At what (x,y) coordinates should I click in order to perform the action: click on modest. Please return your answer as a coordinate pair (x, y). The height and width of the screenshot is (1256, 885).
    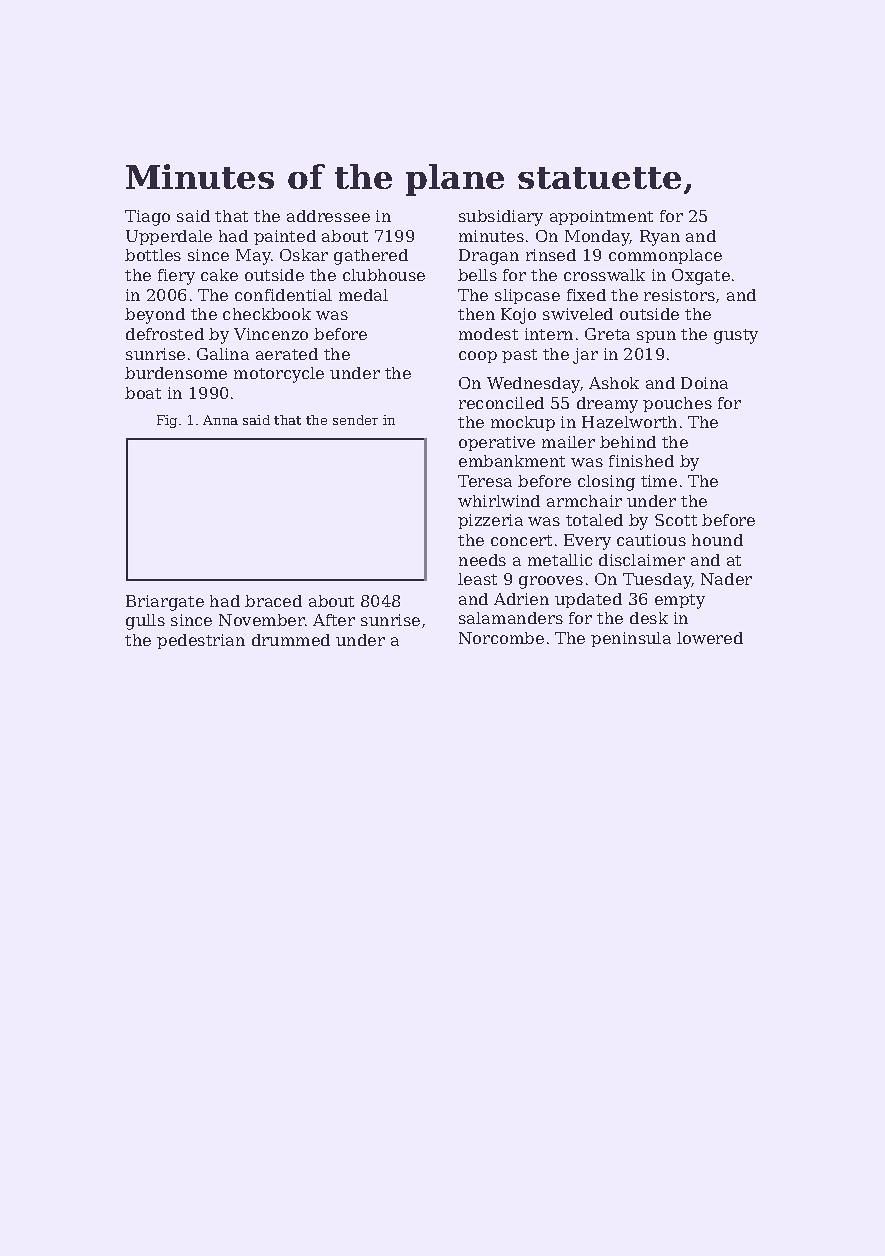
    Looking at the image, I should click on (488, 334).
